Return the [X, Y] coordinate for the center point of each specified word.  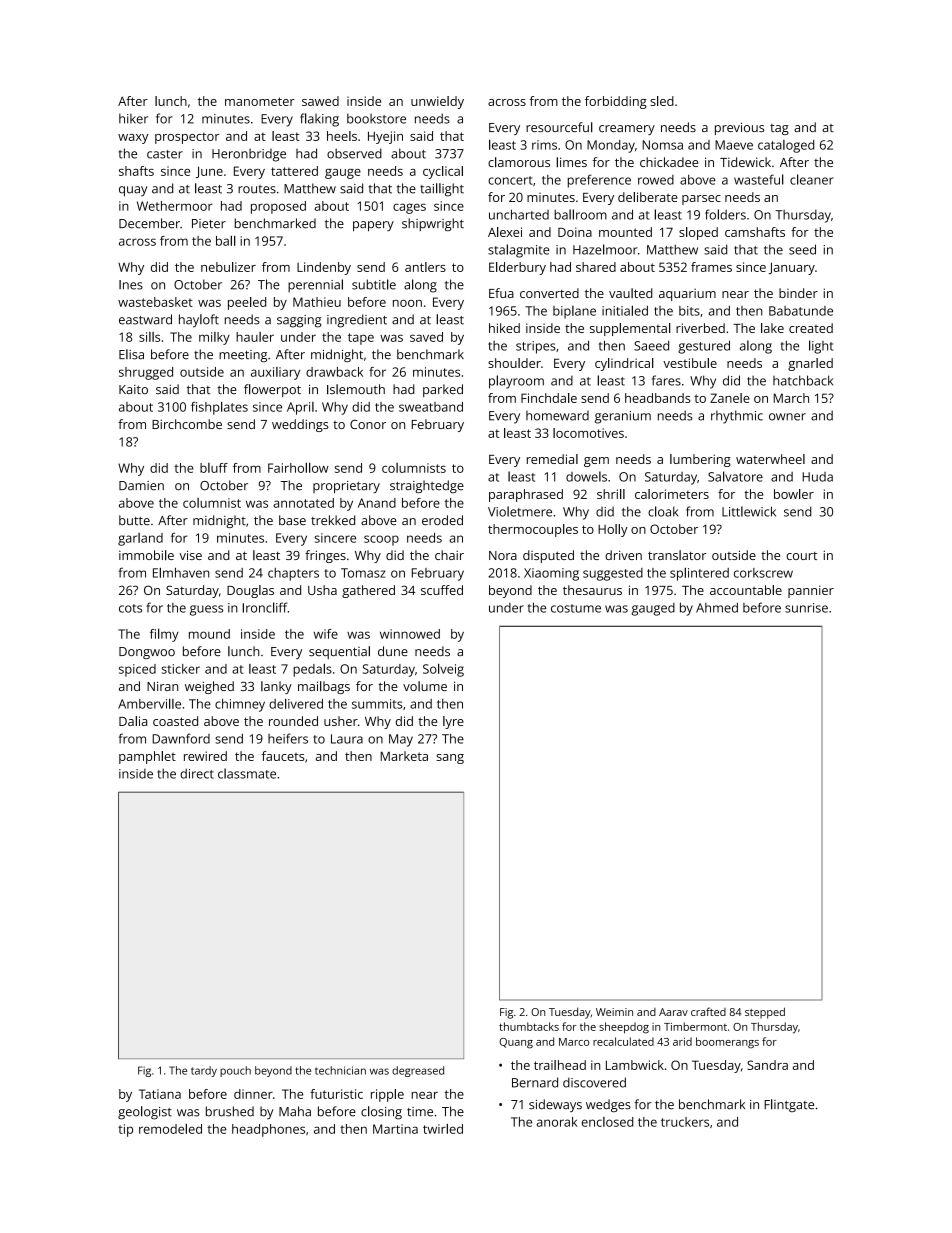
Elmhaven [181, 572]
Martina [395, 1129]
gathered [368, 591]
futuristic [336, 1094]
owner [787, 417]
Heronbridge [249, 155]
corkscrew [763, 573]
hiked [504, 328]
